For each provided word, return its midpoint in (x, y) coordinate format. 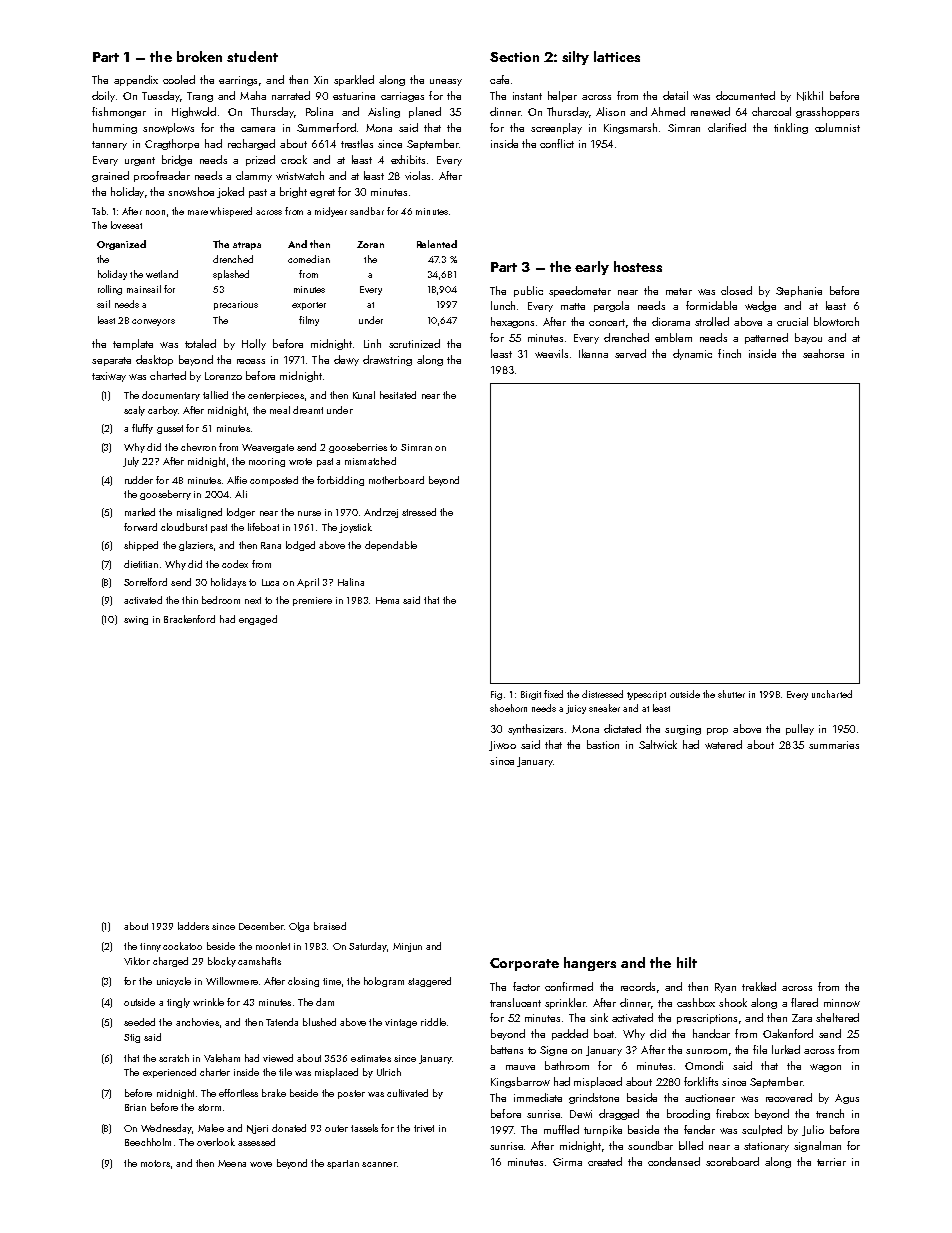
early (592, 268)
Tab (99, 211)
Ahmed (668, 111)
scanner (379, 1164)
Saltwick (658, 744)
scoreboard (732, 1161)
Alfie (237, 480)
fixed (553, 694)
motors (155, 1163)
